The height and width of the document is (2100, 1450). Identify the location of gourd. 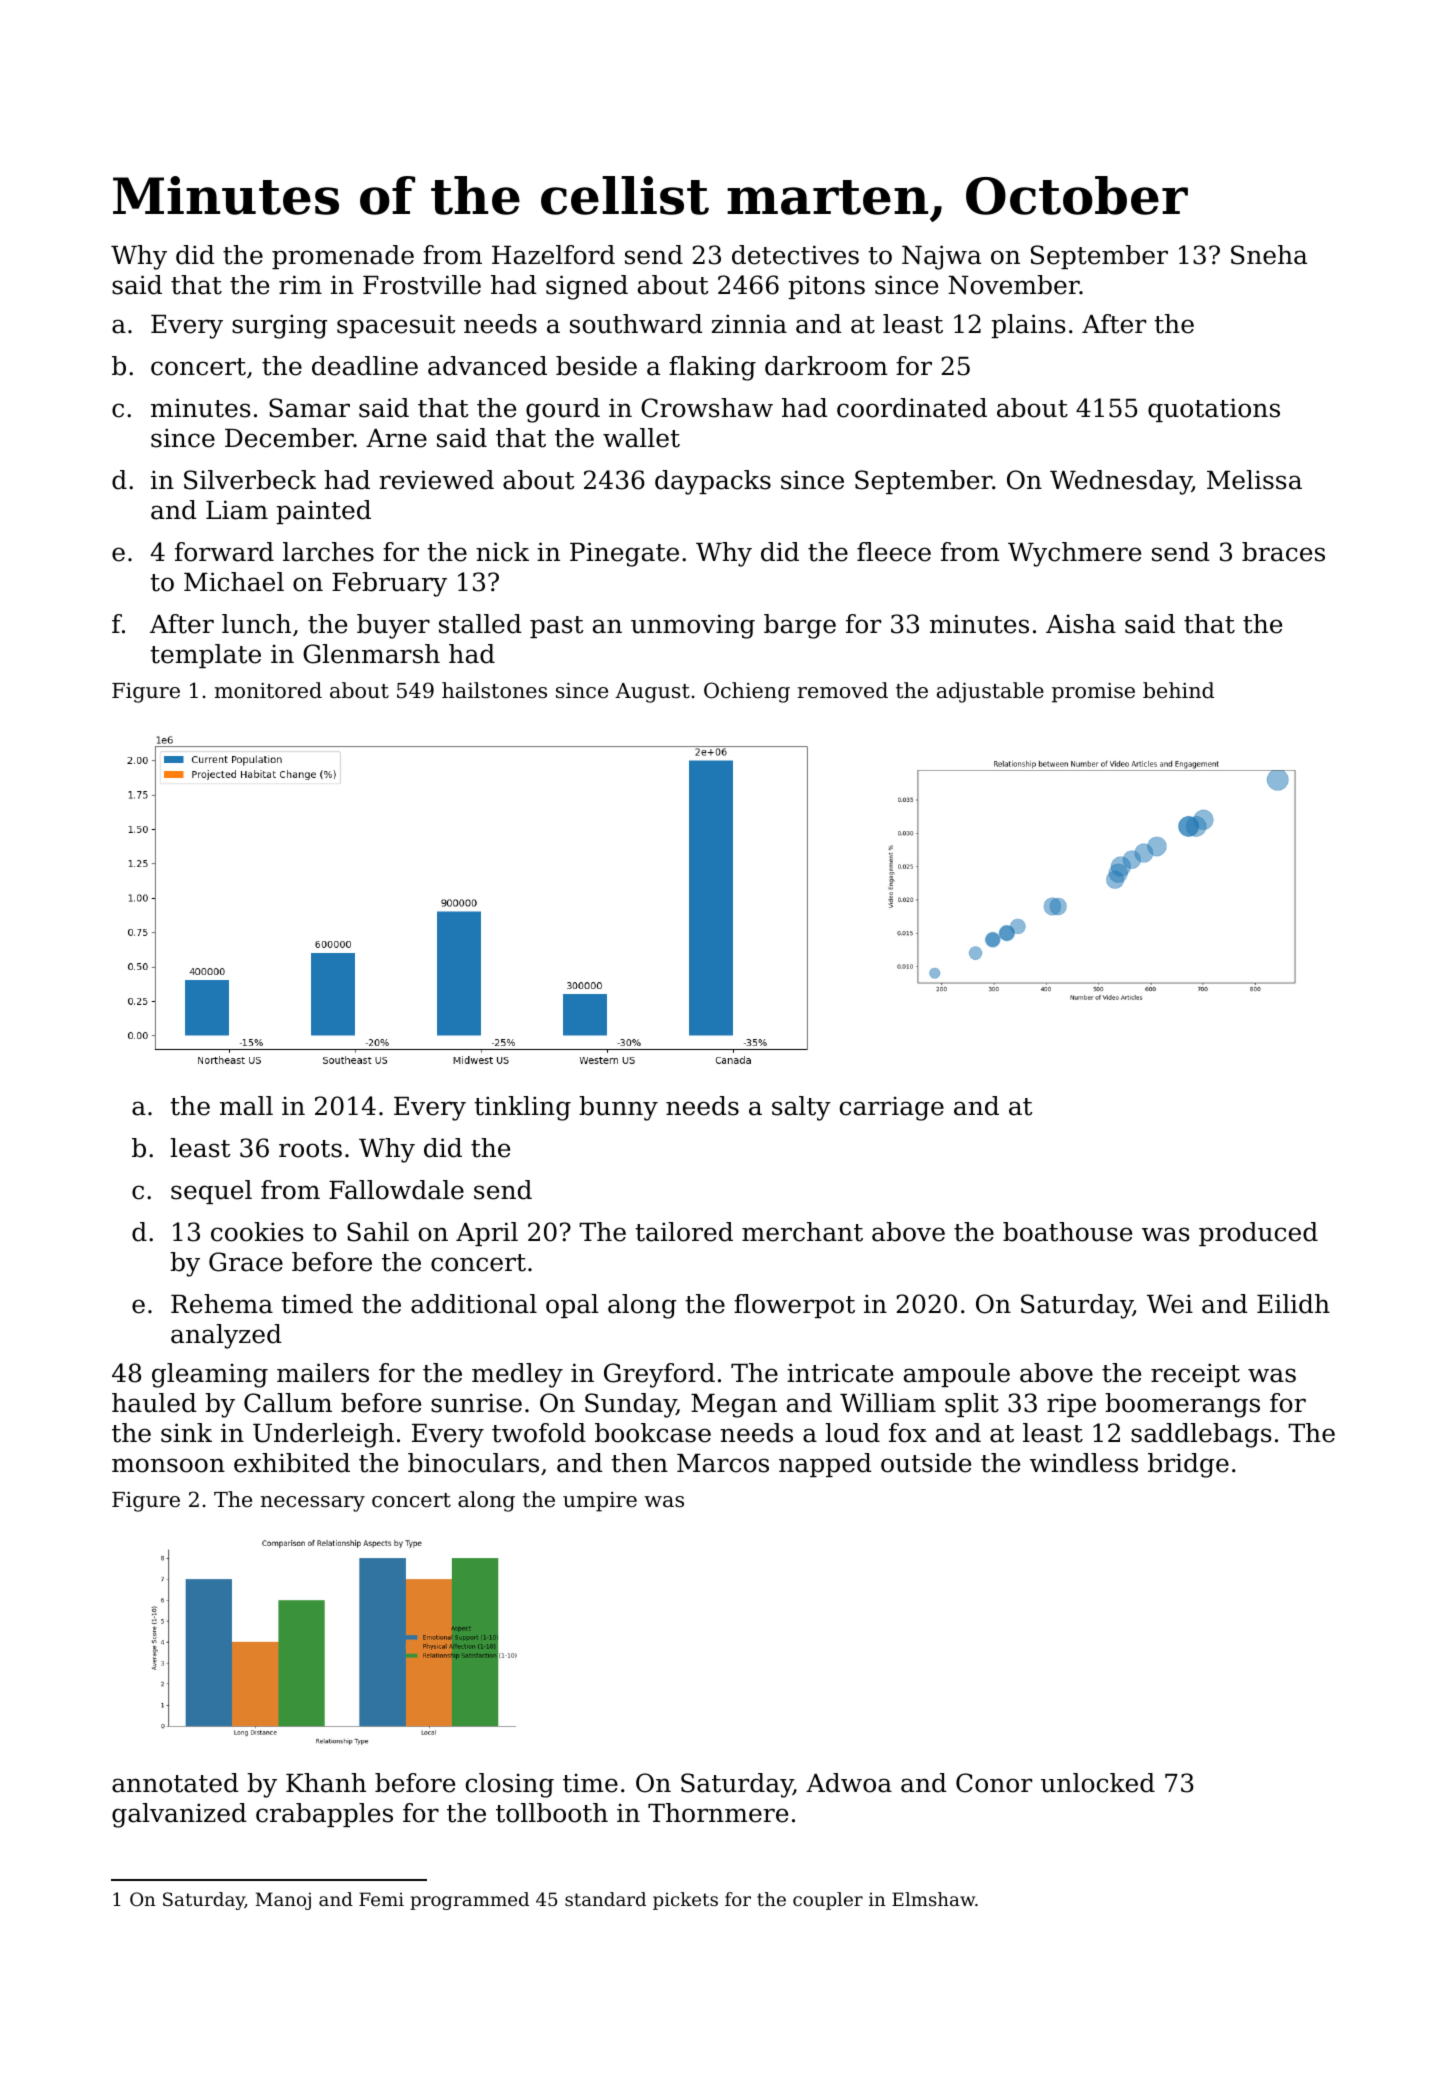
(563, 410).
